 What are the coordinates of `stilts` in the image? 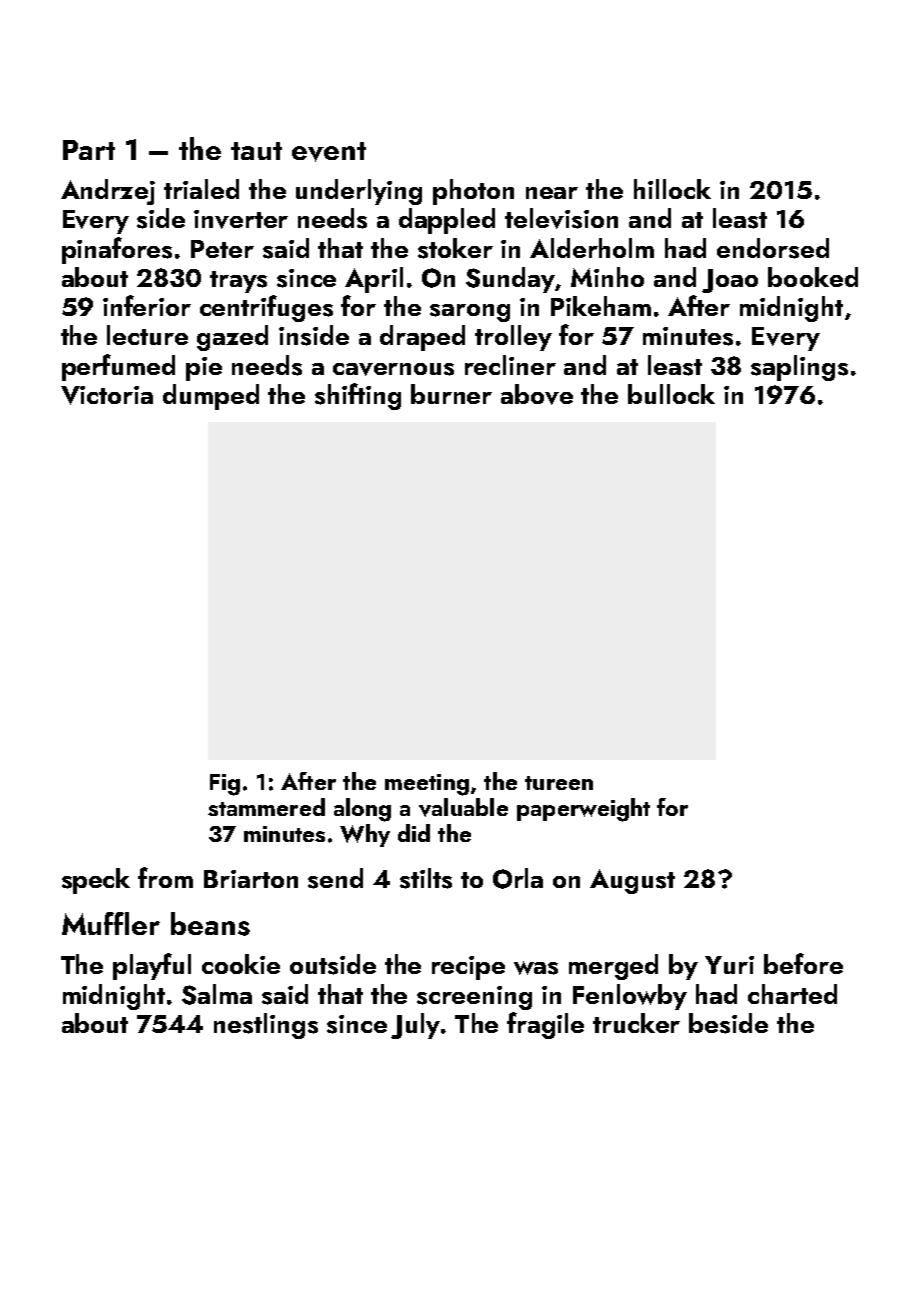 It's located at (426, 878).
